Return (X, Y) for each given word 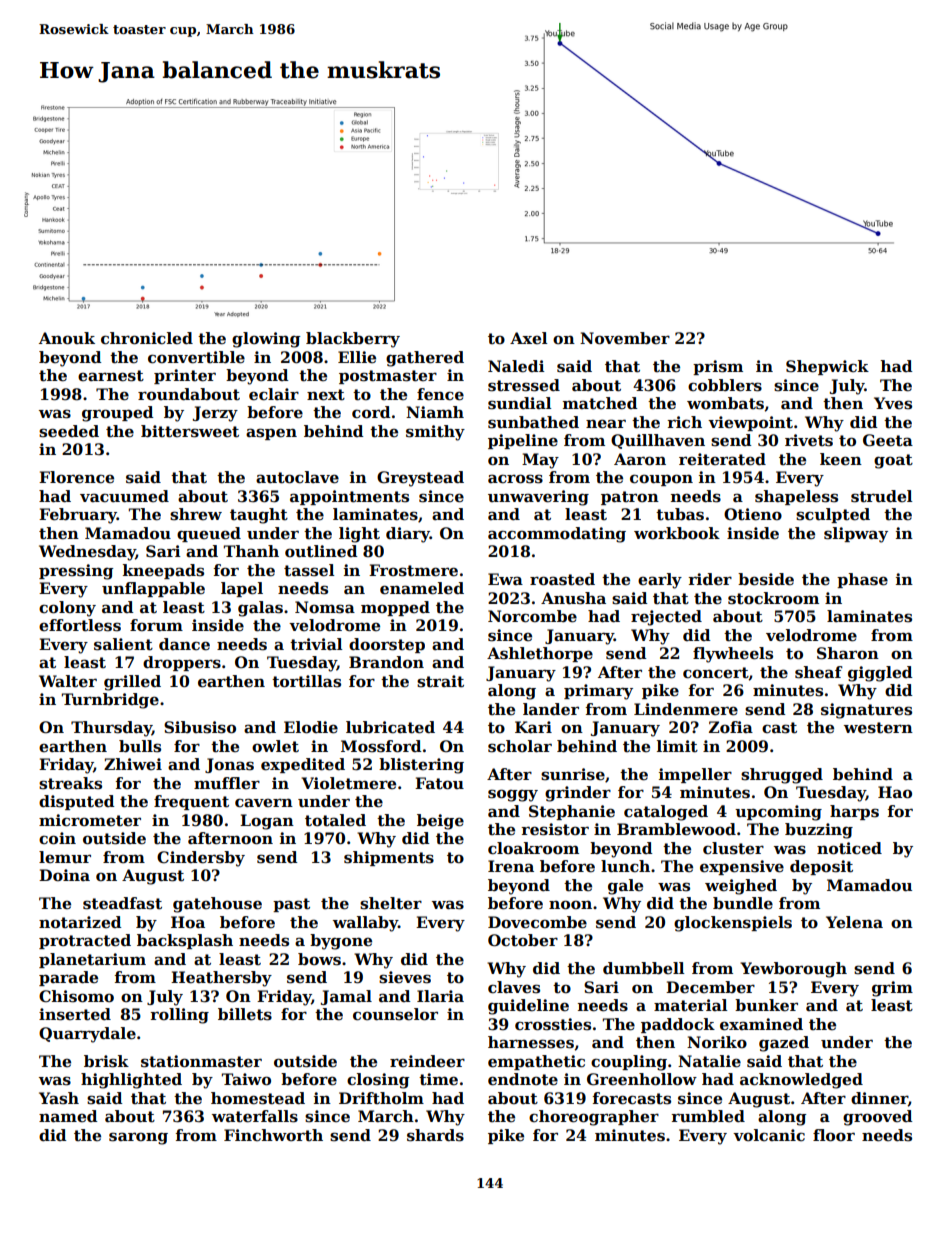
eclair (274, 394)
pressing (76, 572)
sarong (138, 1138)
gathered (425, 359)
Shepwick (827, 367)
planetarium (92, 960)
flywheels (733, 655)
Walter (68, 681)
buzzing (819, 831)
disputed (77, 802)
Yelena (854, 922)
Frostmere (413, 570)
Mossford (381, 746)
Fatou (439, 783)
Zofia (731, 727)
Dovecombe (537, 922)
